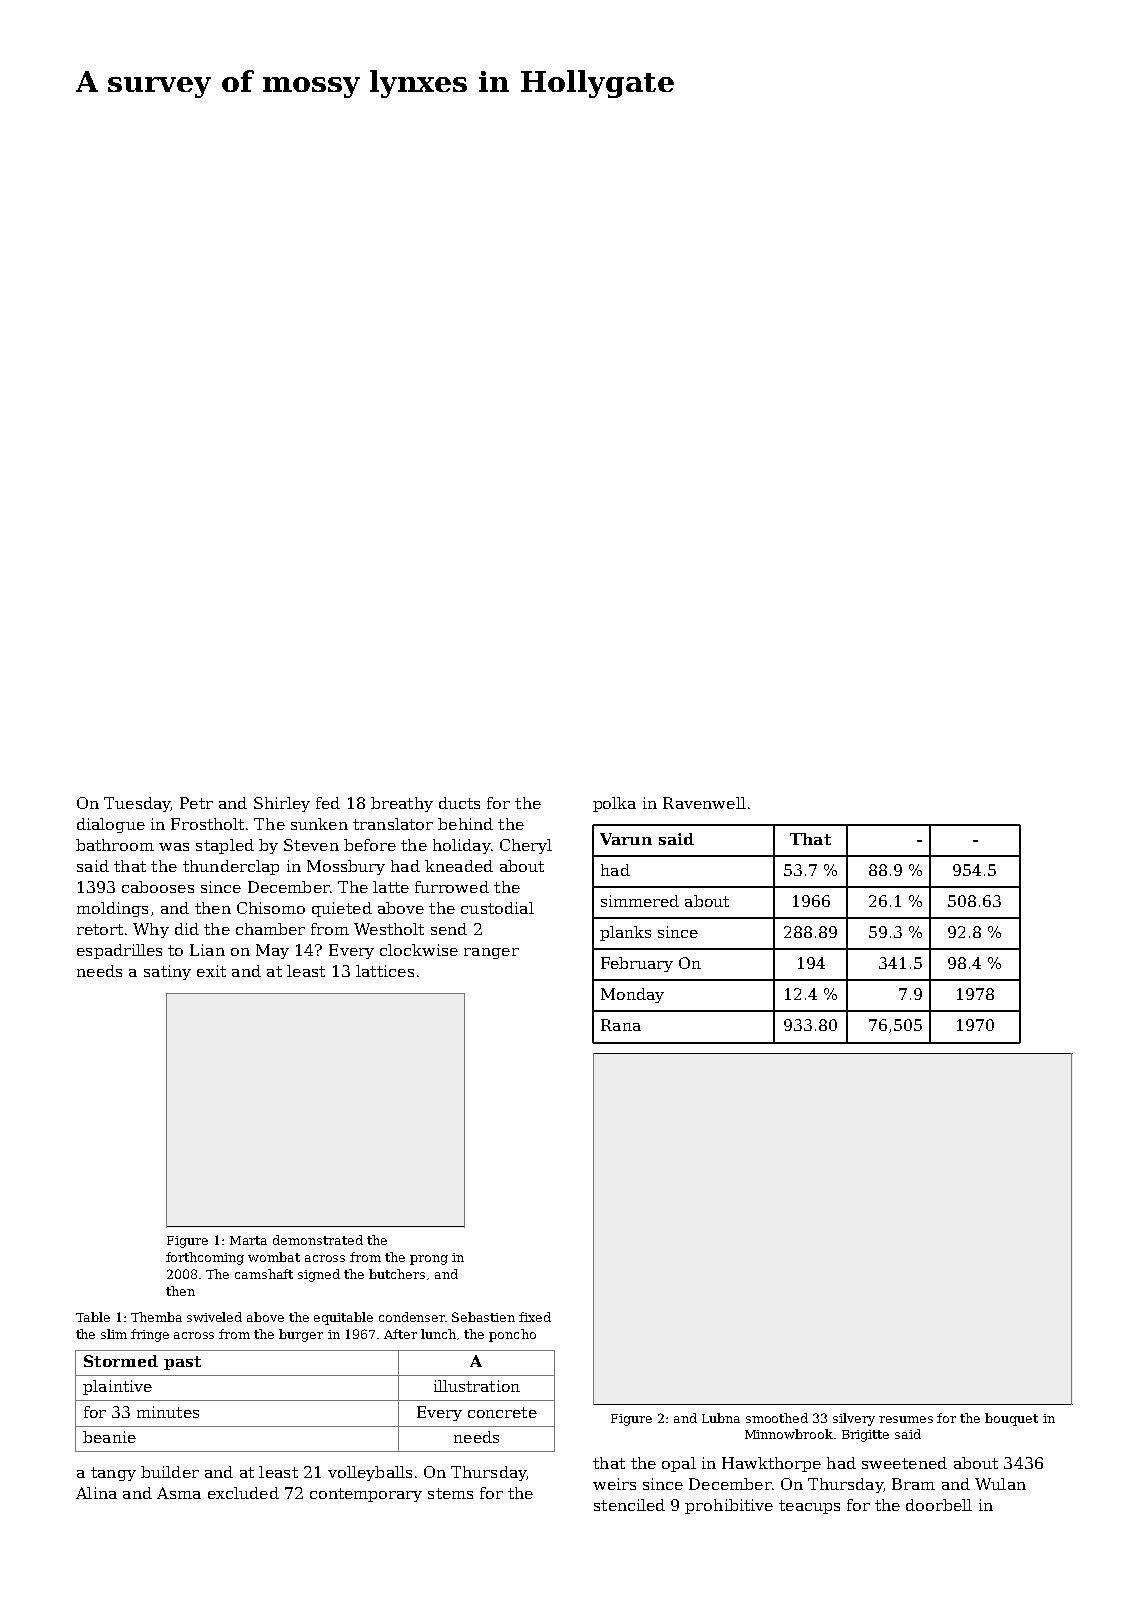 This page has width=1148, height=1624. What do you see at coordinates (429, 1260) in the page?
I see `prong` at bounding box center [429, 1260].
